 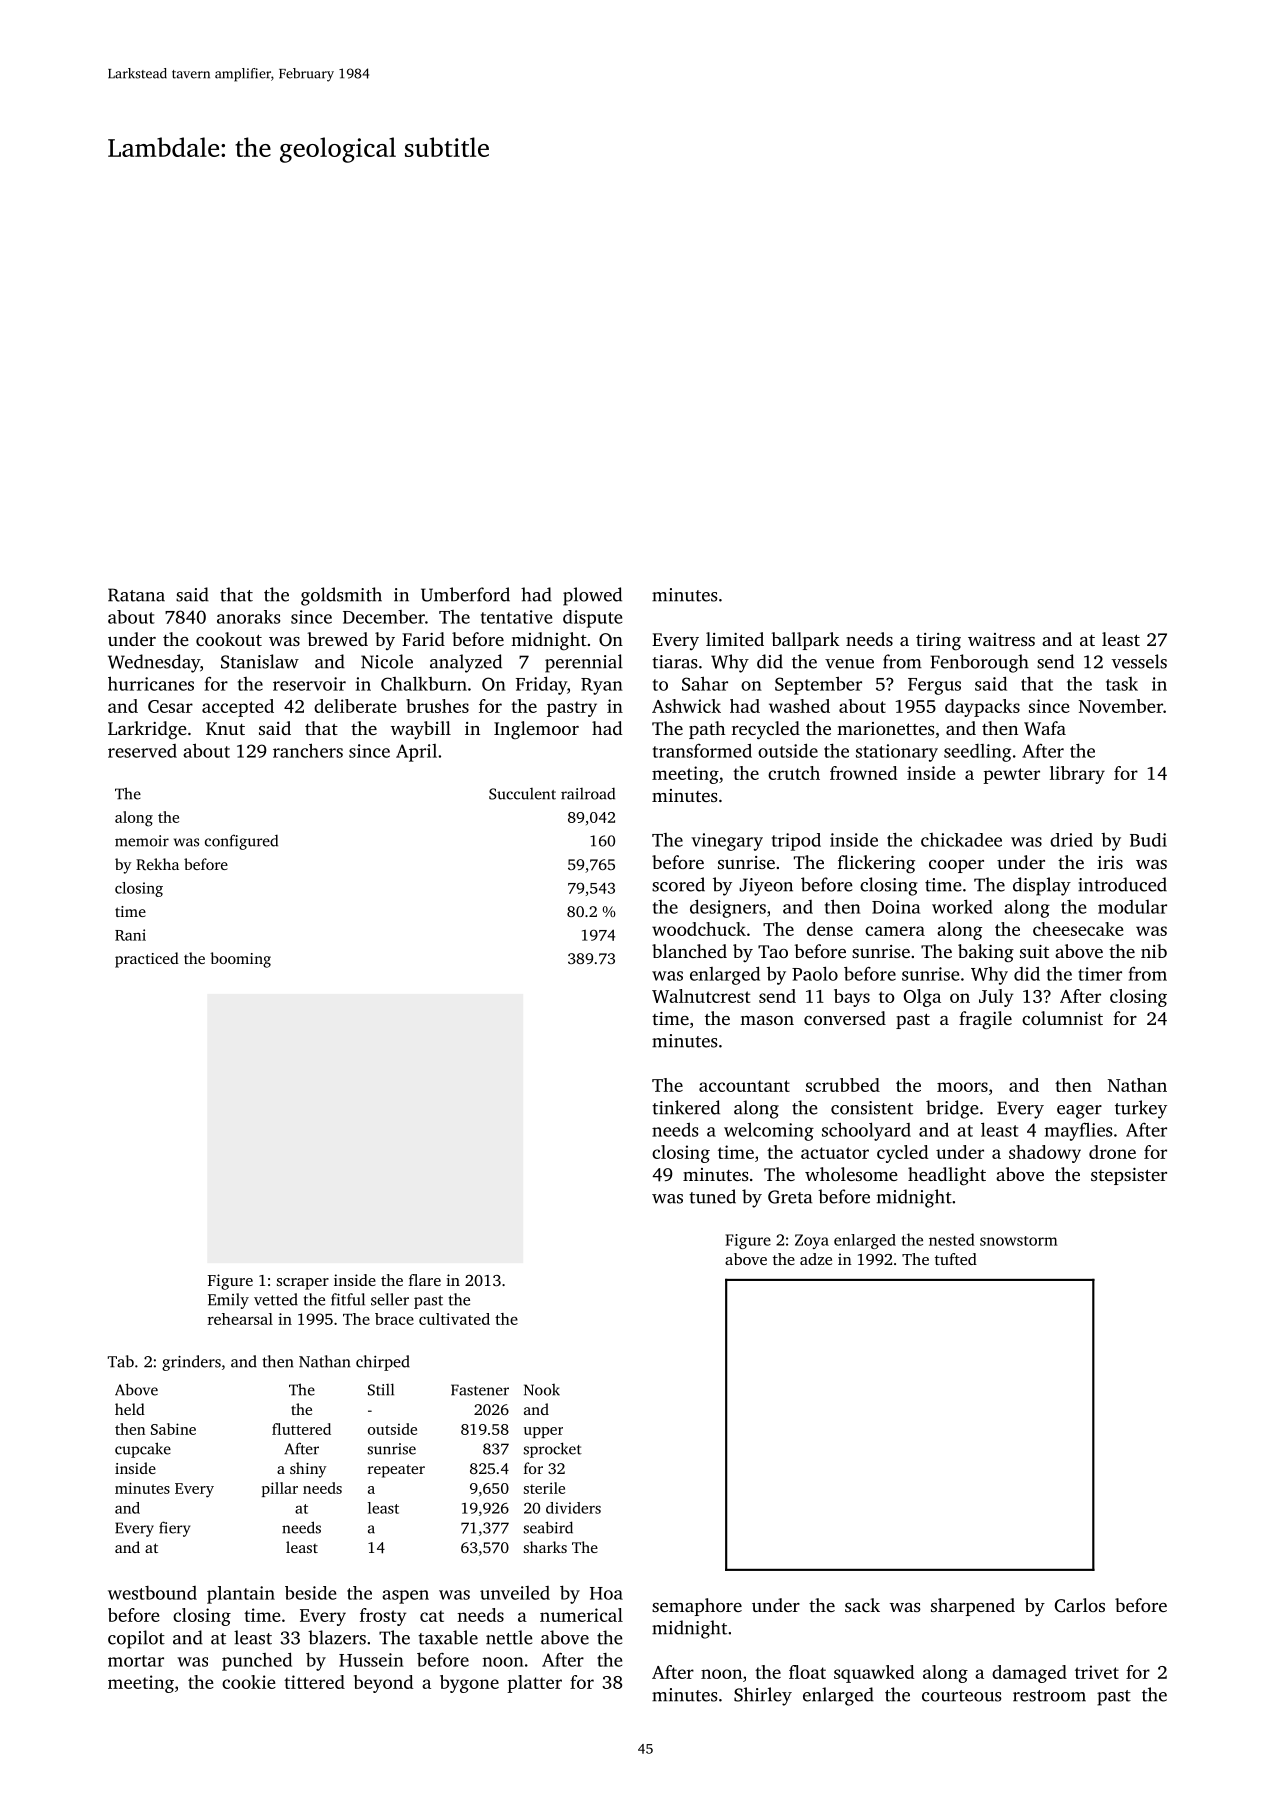 What do you see at coordinates (1001, 639) in the screenshot?
I see `waitress` at bounding box center [1001, 639].
